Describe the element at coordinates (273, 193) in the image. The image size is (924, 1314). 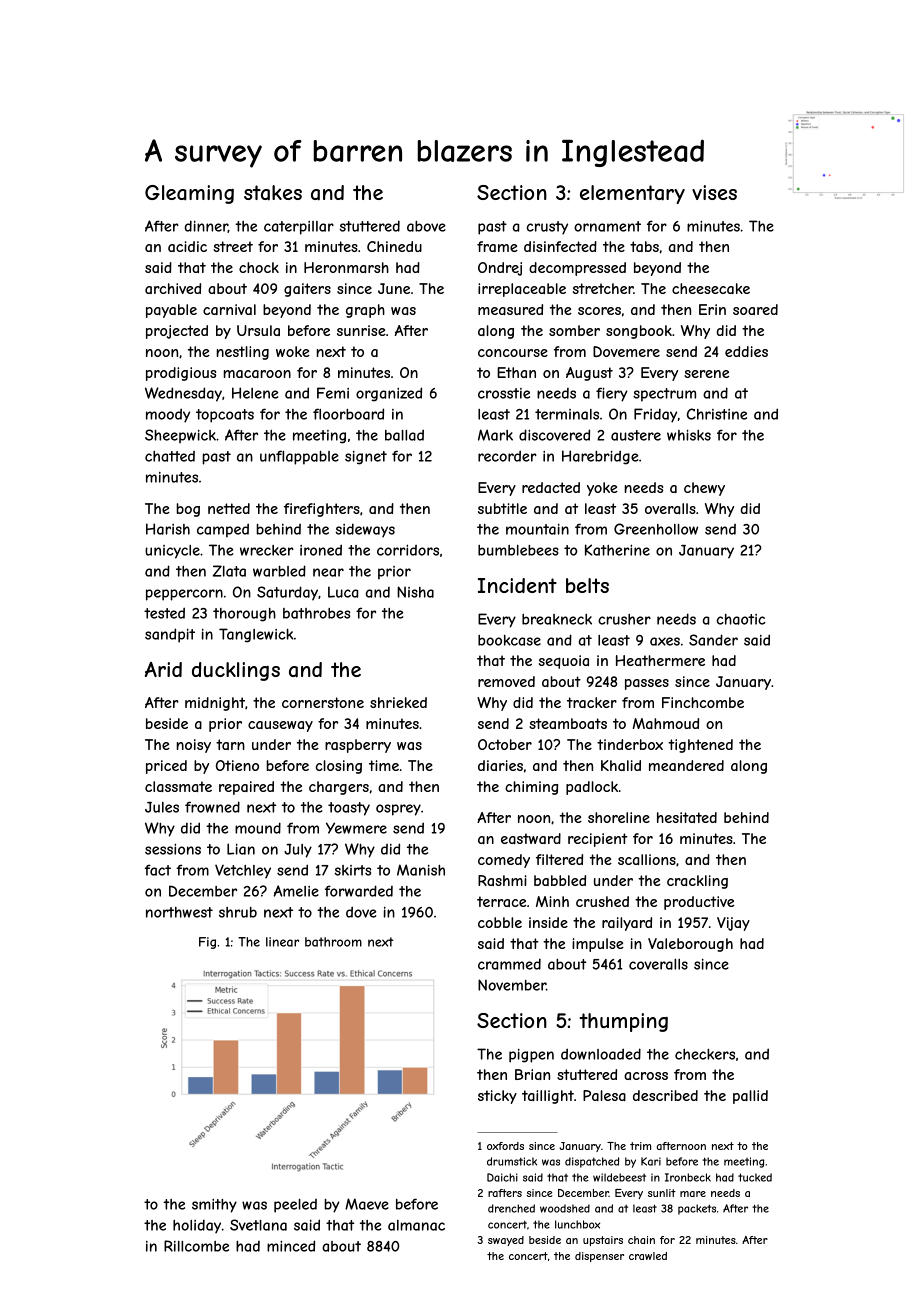
I see `stakes` at that location.
